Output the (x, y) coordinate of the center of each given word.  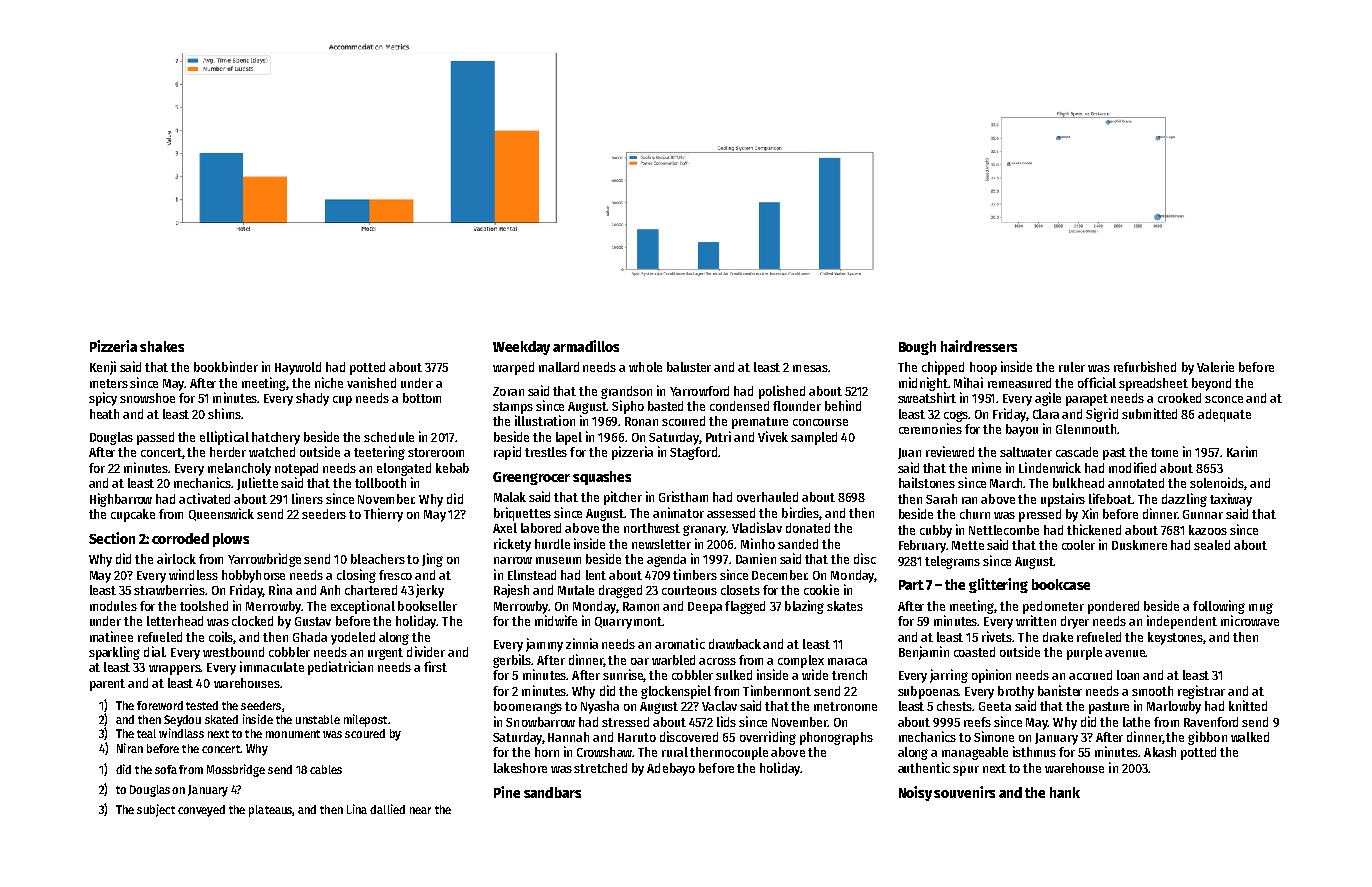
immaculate (272, 666)
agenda (666, 560)
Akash (1160, 752)
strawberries (169, 589)
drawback (735, 644)
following (1219, 607)
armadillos (586, 346)
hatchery (276, 438)
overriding (768, 738)
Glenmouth (1086, 429)
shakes (162, 346)
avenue (1125, 653)
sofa (166, 769)
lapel (569, 438)
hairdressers (979, 346)
